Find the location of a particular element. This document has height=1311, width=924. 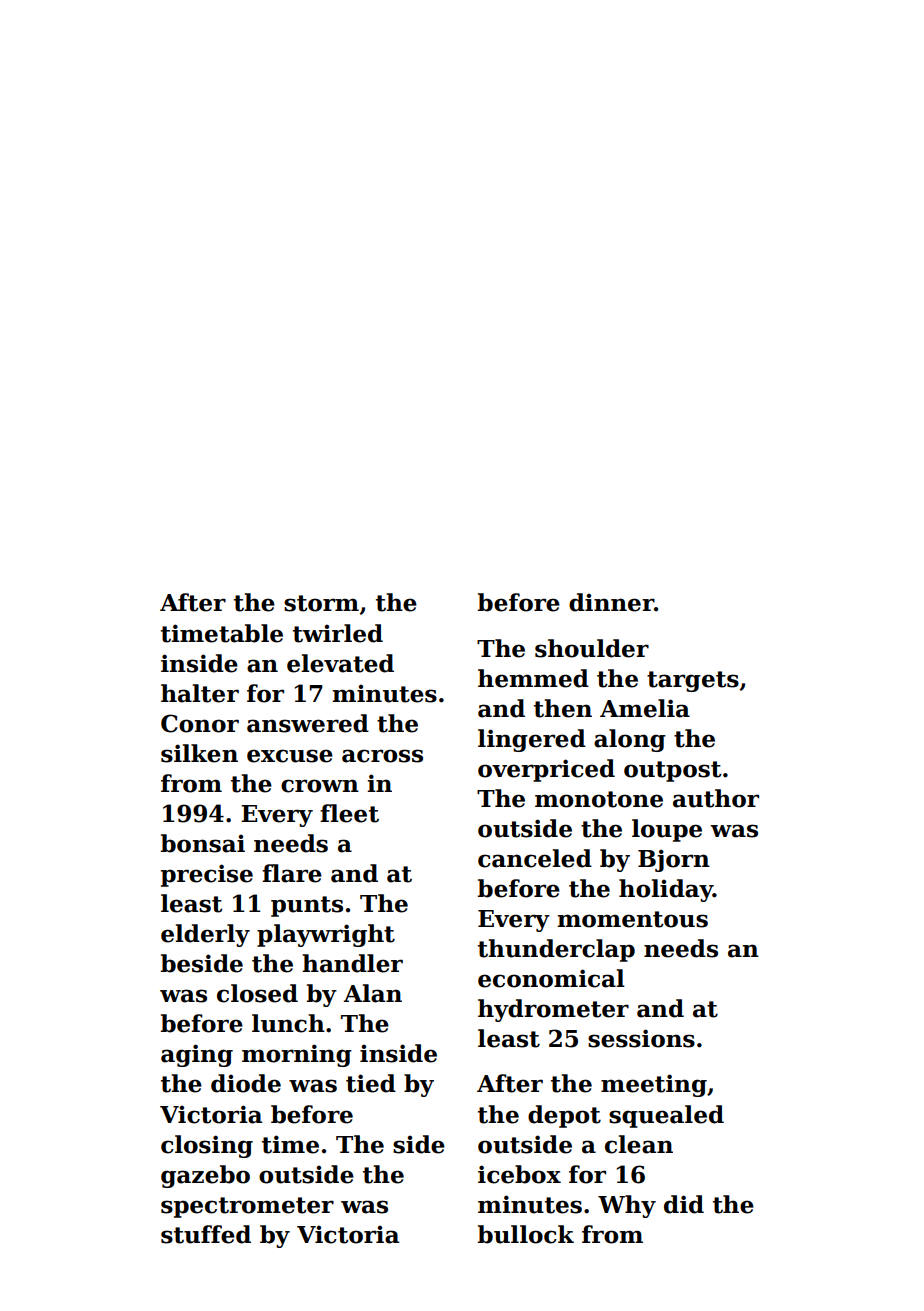

storm is located at coordinates (321, 603).
